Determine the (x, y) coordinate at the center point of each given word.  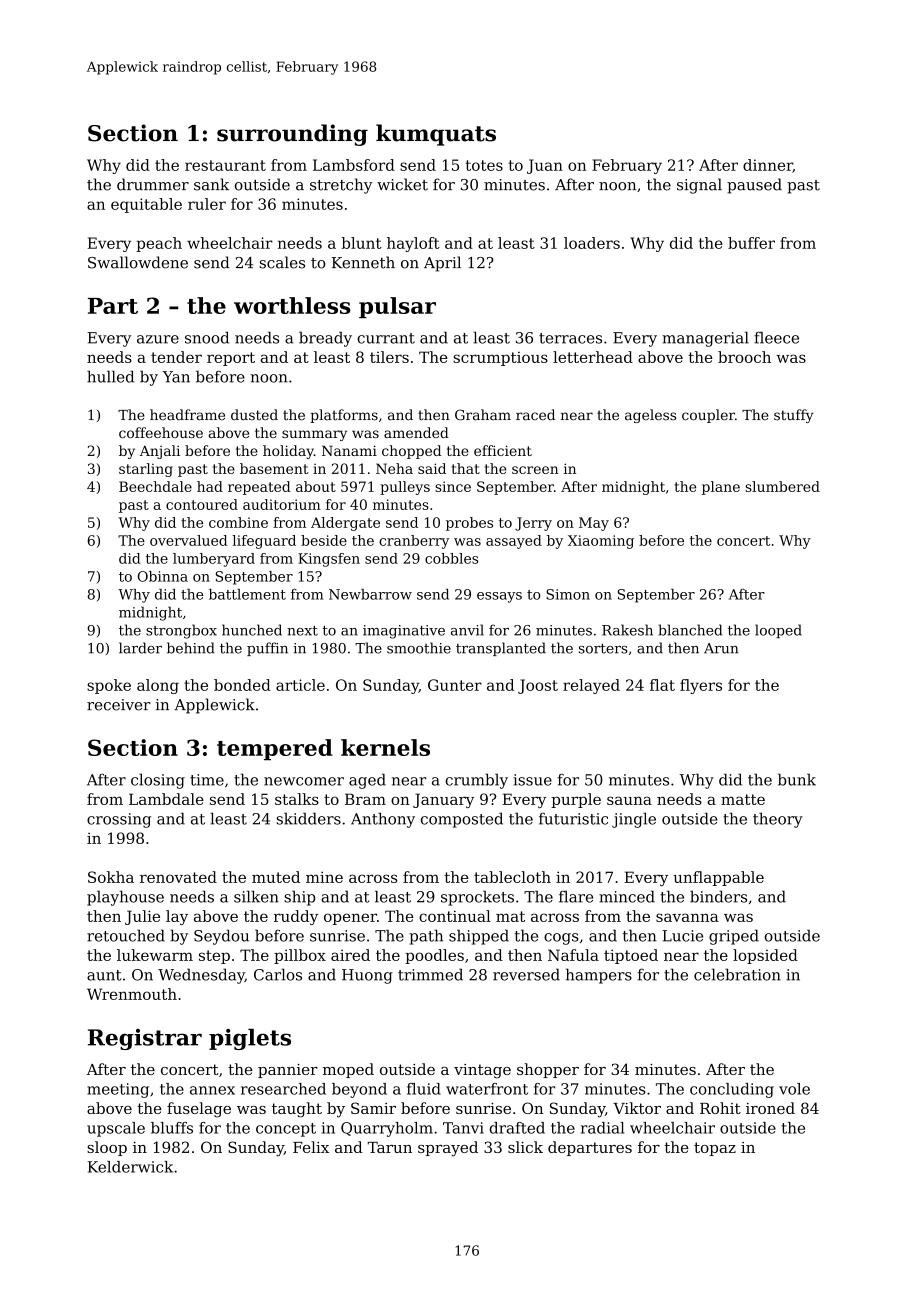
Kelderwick (130, 1167)
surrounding (292, 135)
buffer (751, 243)
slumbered (782, 486)
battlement (247, 594)
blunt (361, 243)
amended (416, 432)
